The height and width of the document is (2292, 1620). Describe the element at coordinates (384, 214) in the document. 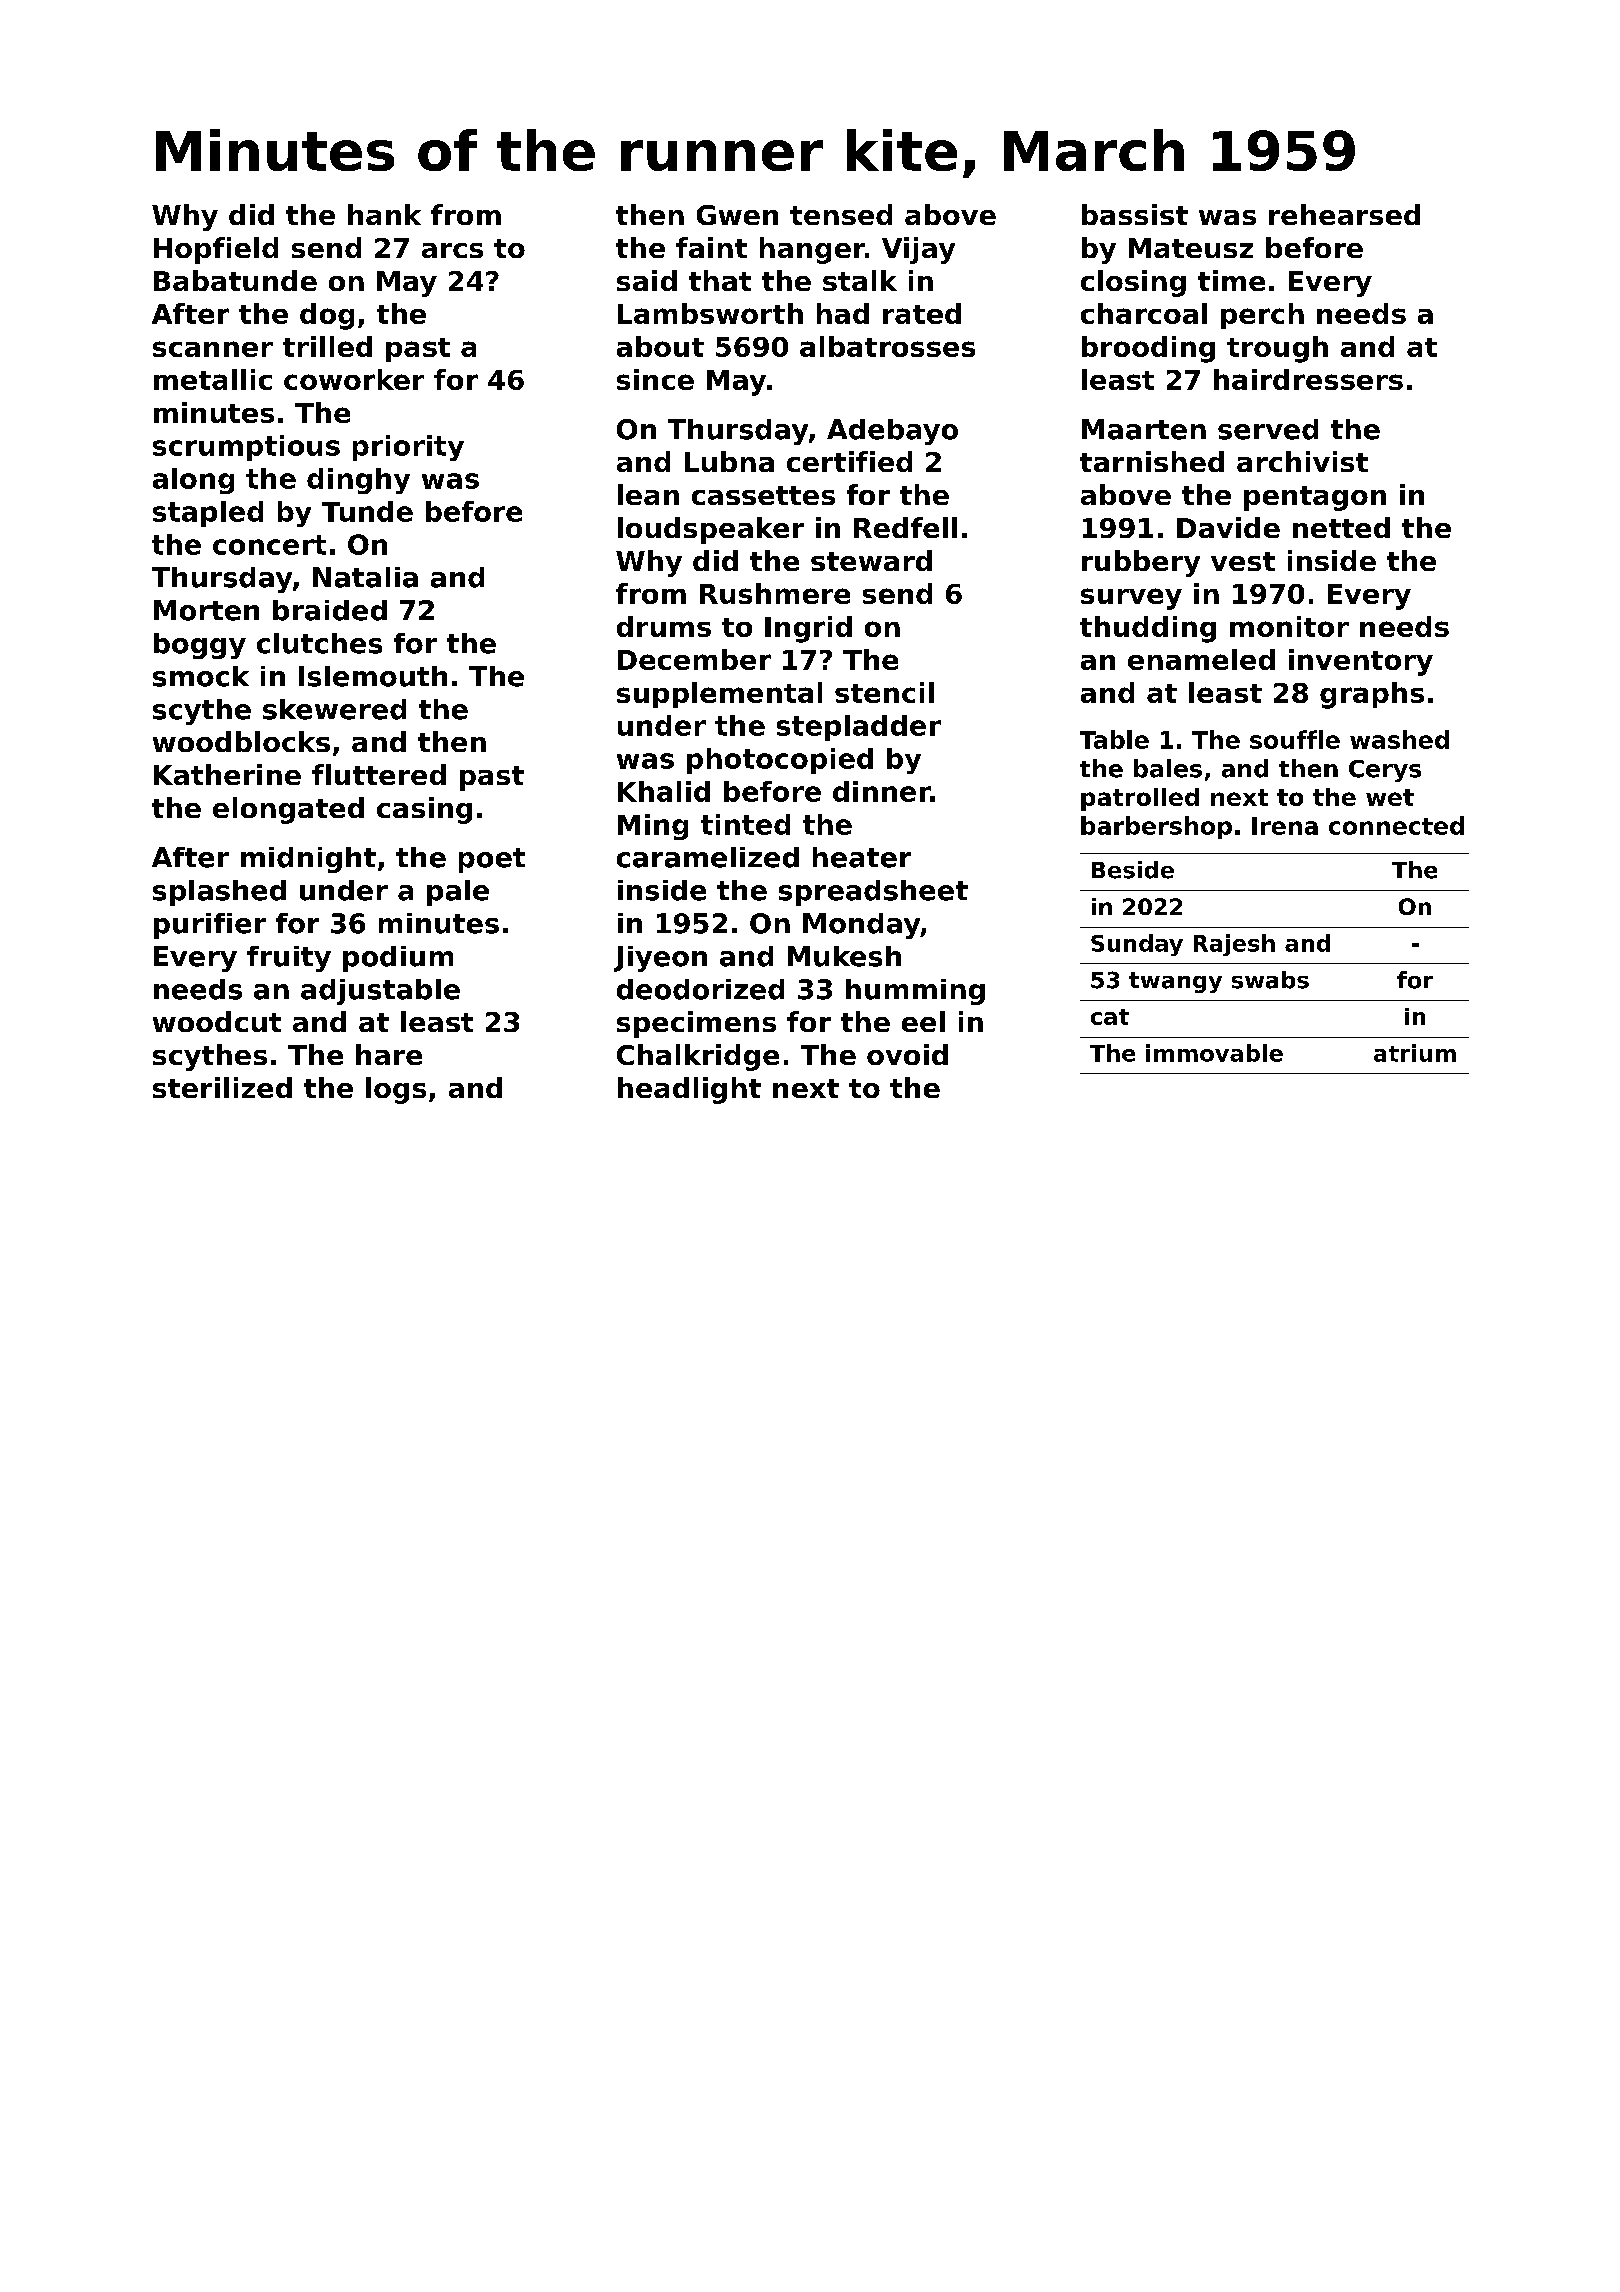

I see `hank` at that location.
